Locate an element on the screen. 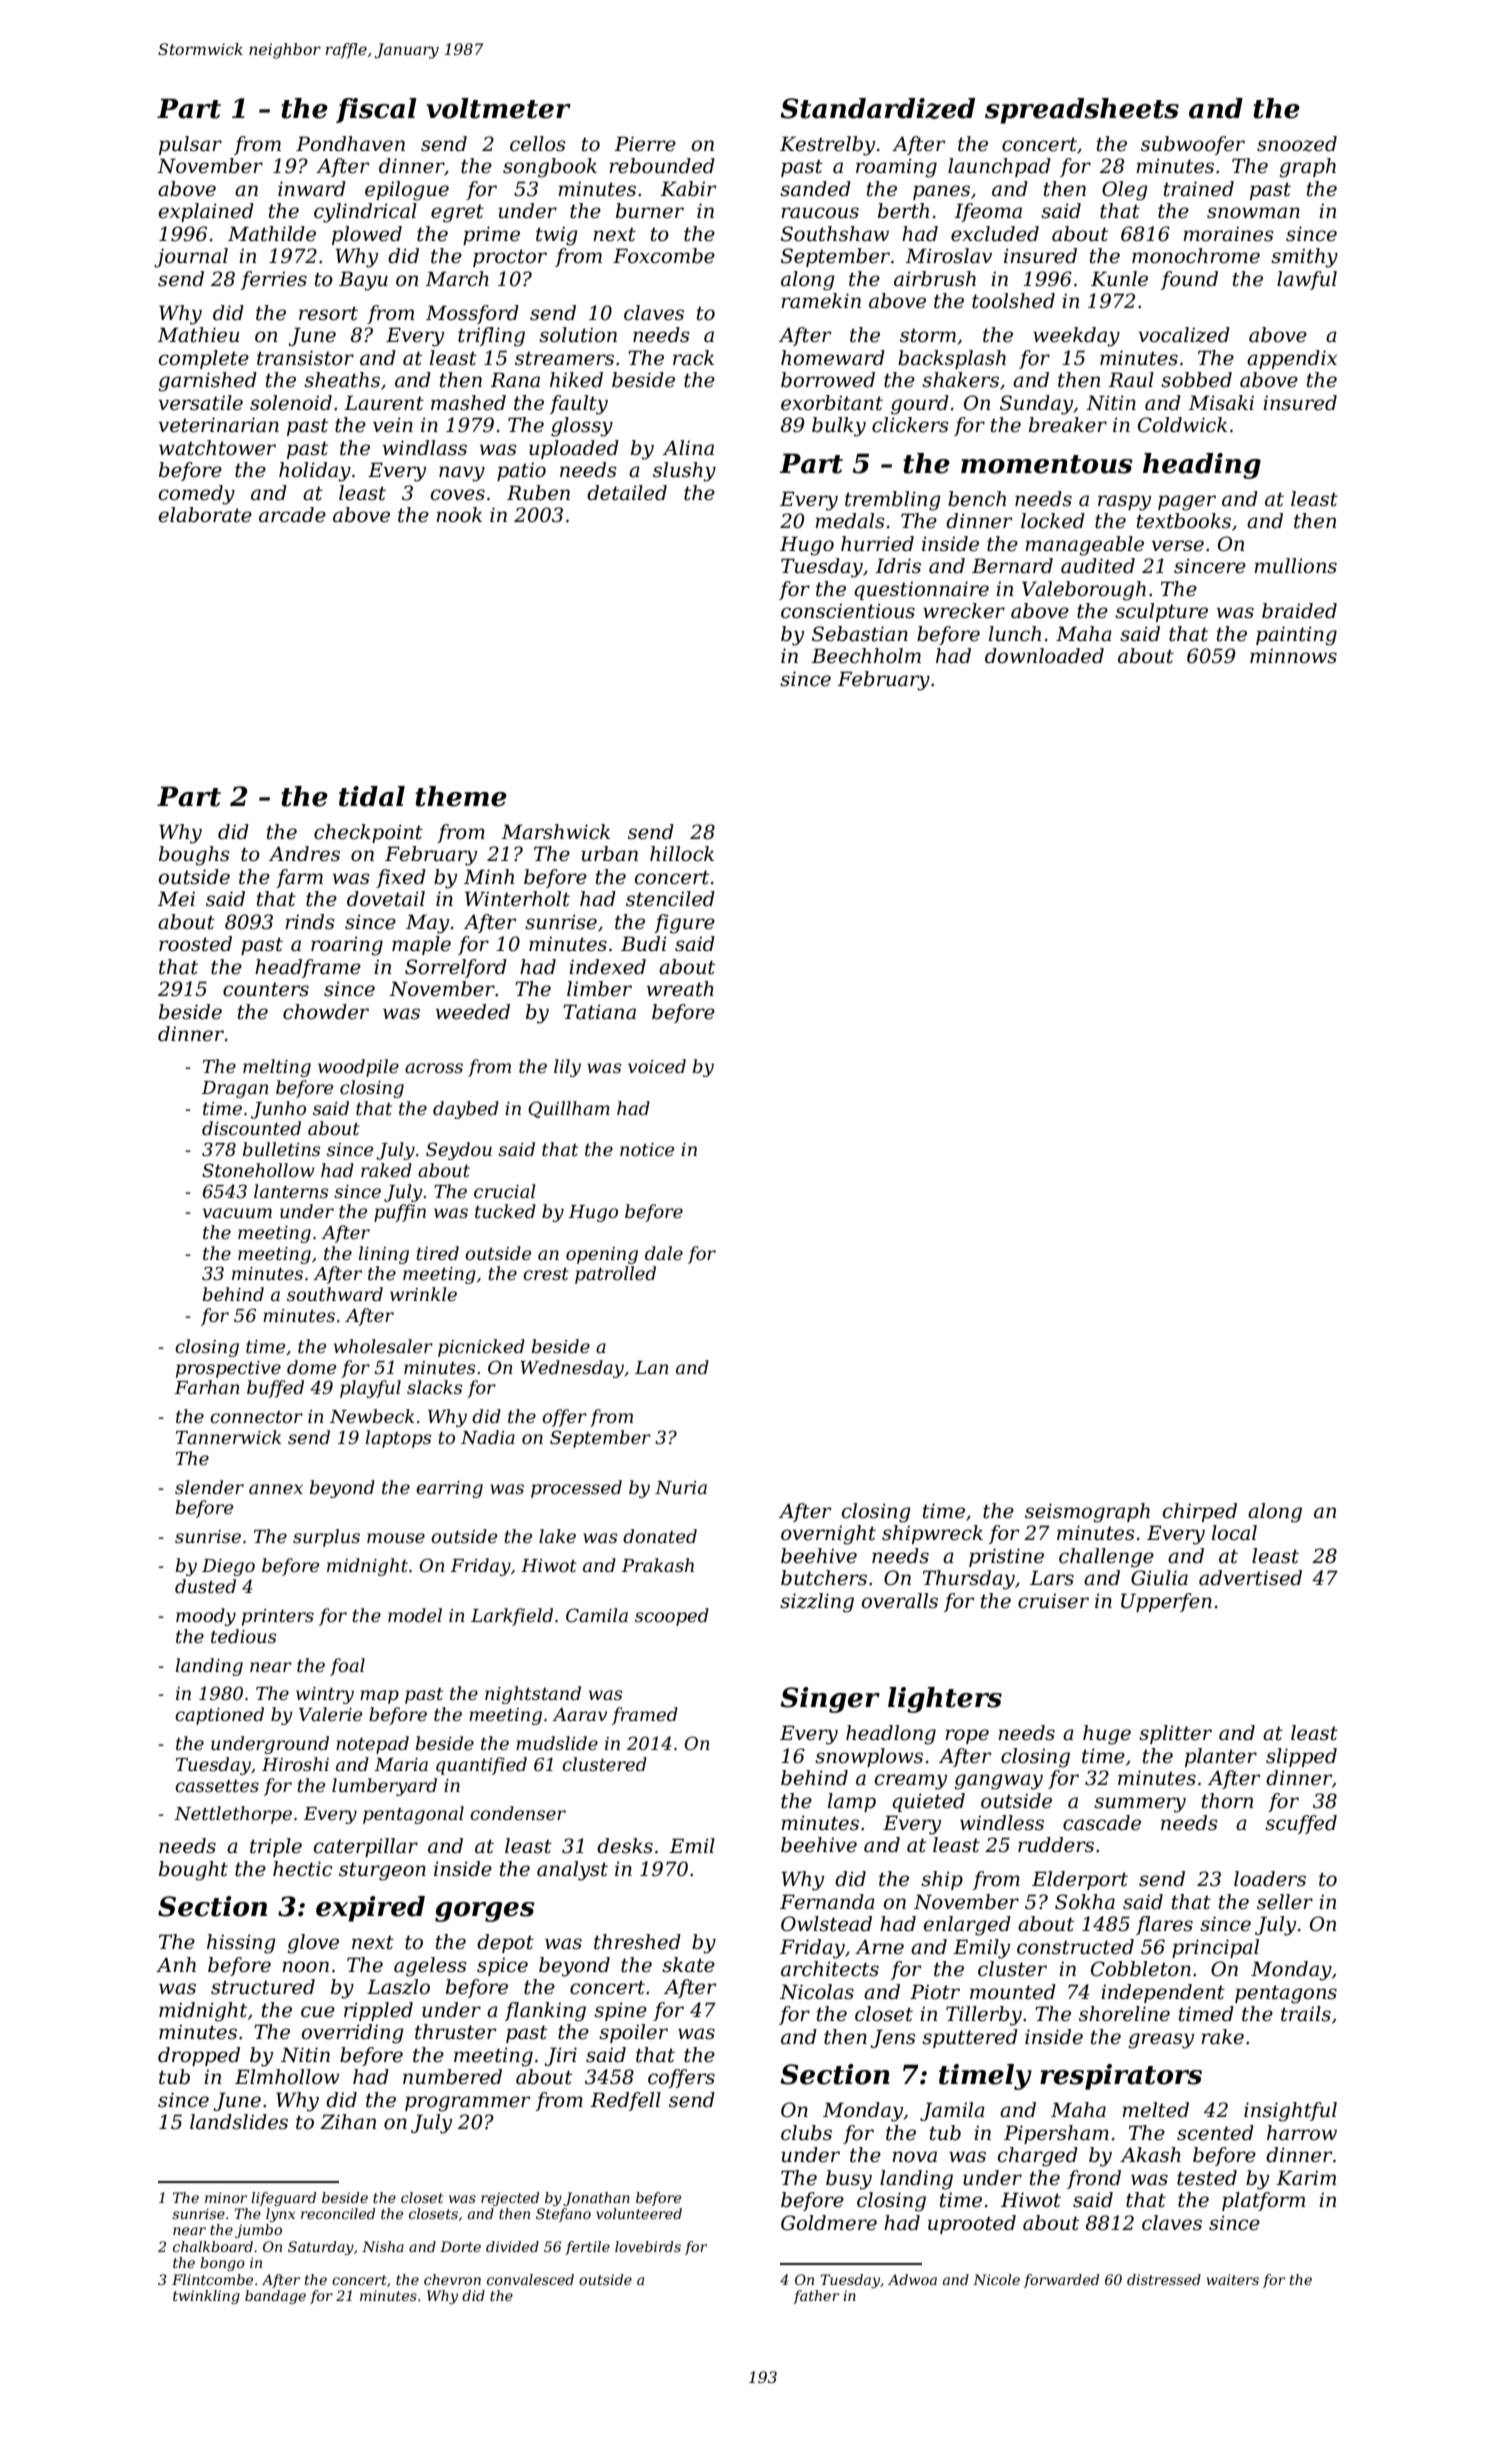 The height and width of the screenshot is (2464, 1496). snoozed is located at coordinates (1297, 144).
